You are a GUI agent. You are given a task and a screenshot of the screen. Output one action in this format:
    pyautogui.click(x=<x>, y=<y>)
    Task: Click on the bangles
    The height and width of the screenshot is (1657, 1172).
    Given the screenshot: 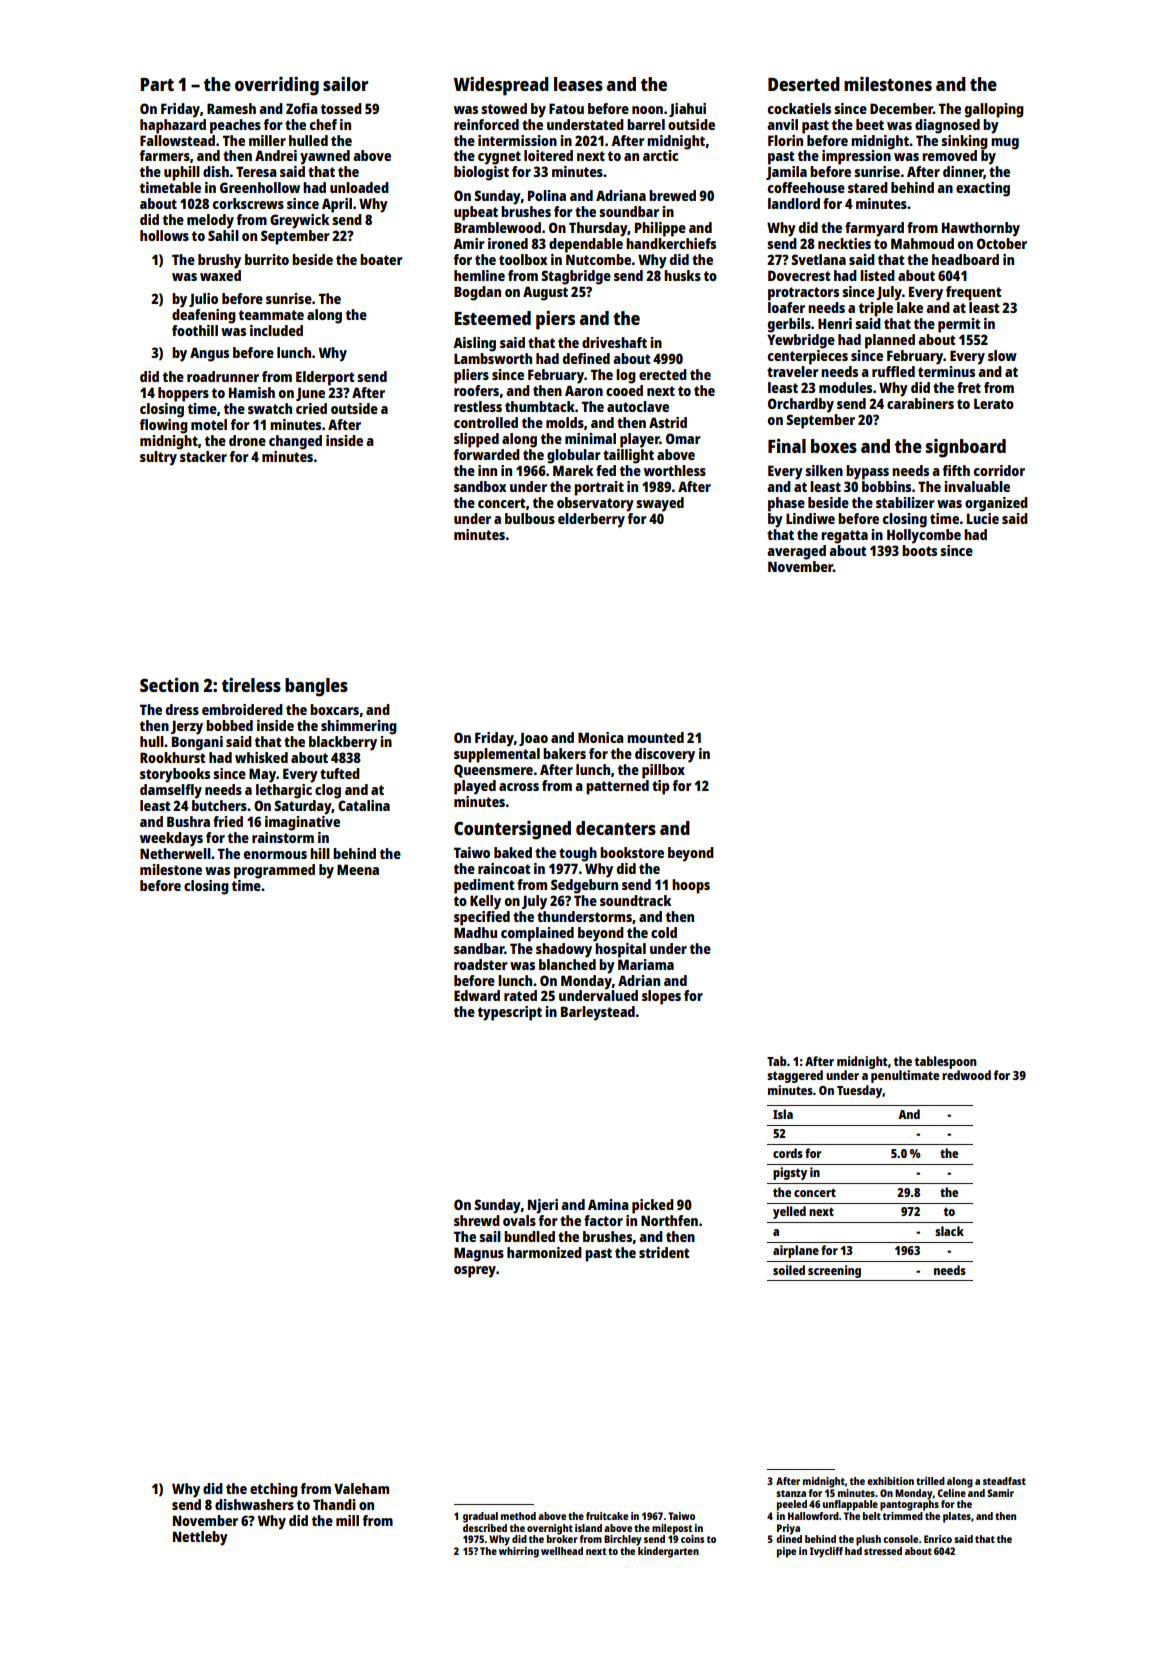 What is the action you would take?
    pyautogui.click(x=316, y=687)
